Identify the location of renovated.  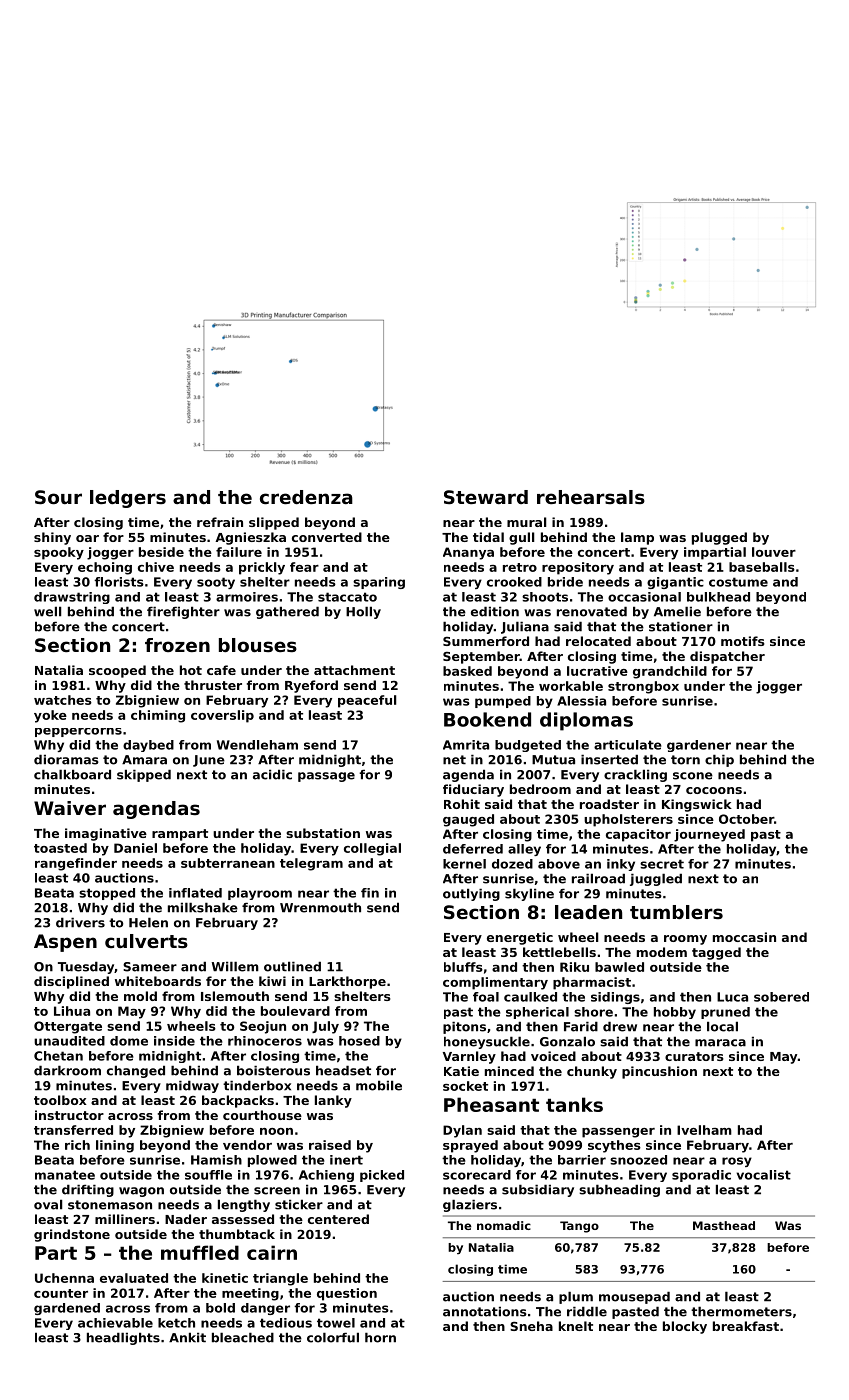
(592, 611).
